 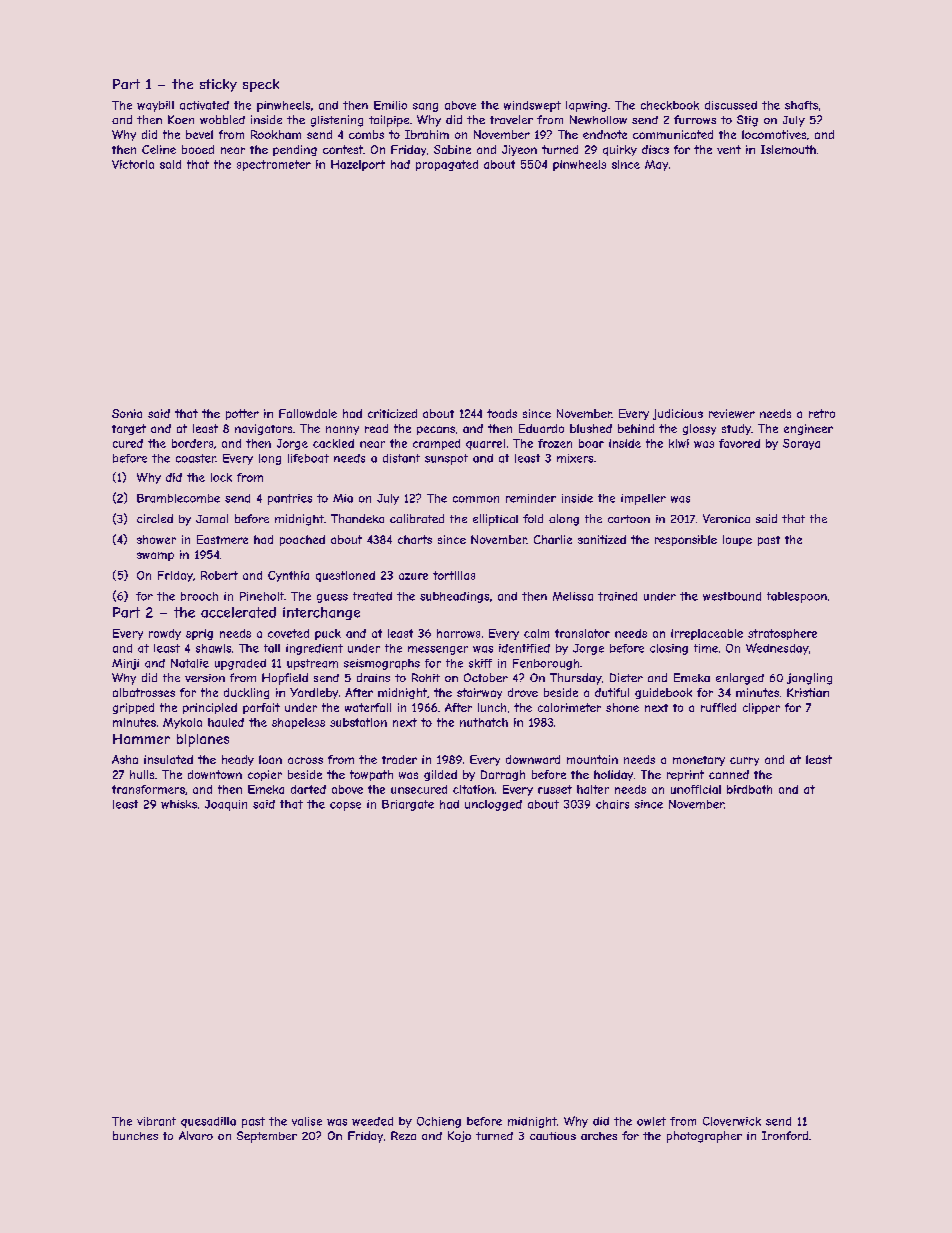 I want to click on rowdy, so click(x=165, y=634).
